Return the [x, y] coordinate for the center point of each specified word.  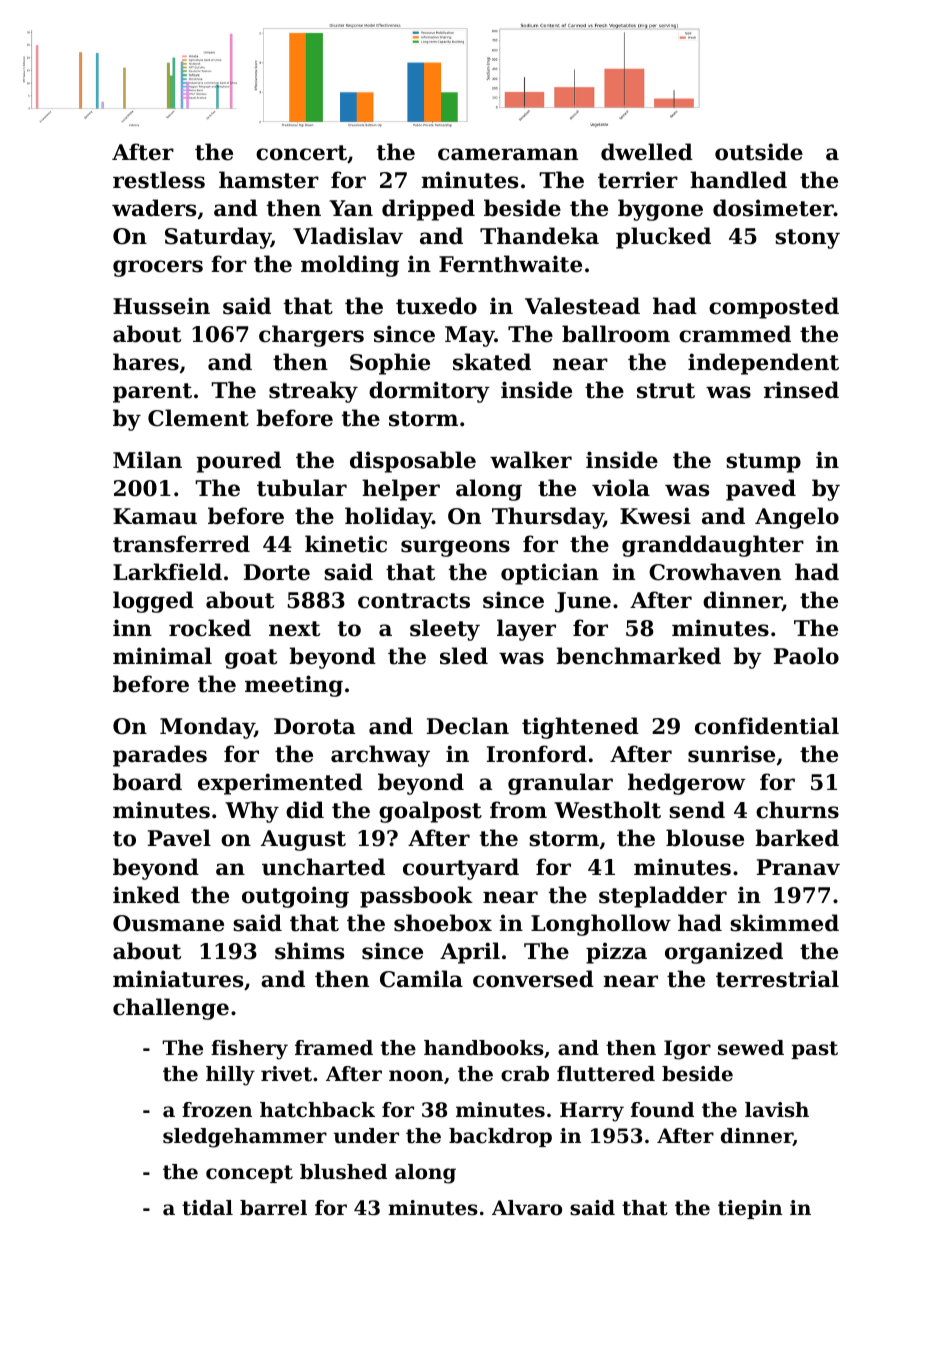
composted [774, 308]
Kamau [155, 516]
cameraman [508, 154]
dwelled [647, 152]
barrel [273, 1208]
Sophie [390, 364]
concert [301, 153]
